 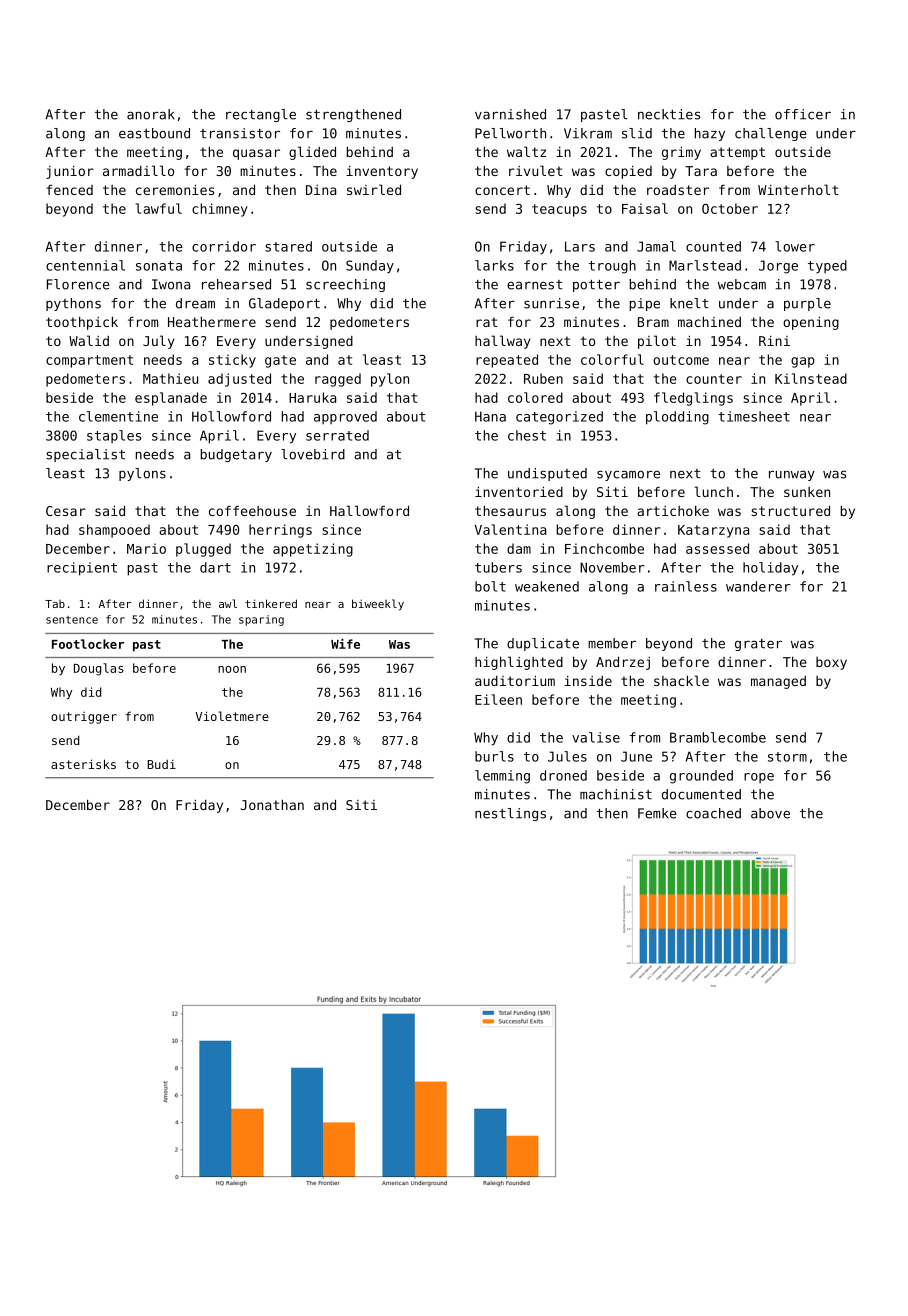 I want to click on inventoried, so click(x=519, y=491).
